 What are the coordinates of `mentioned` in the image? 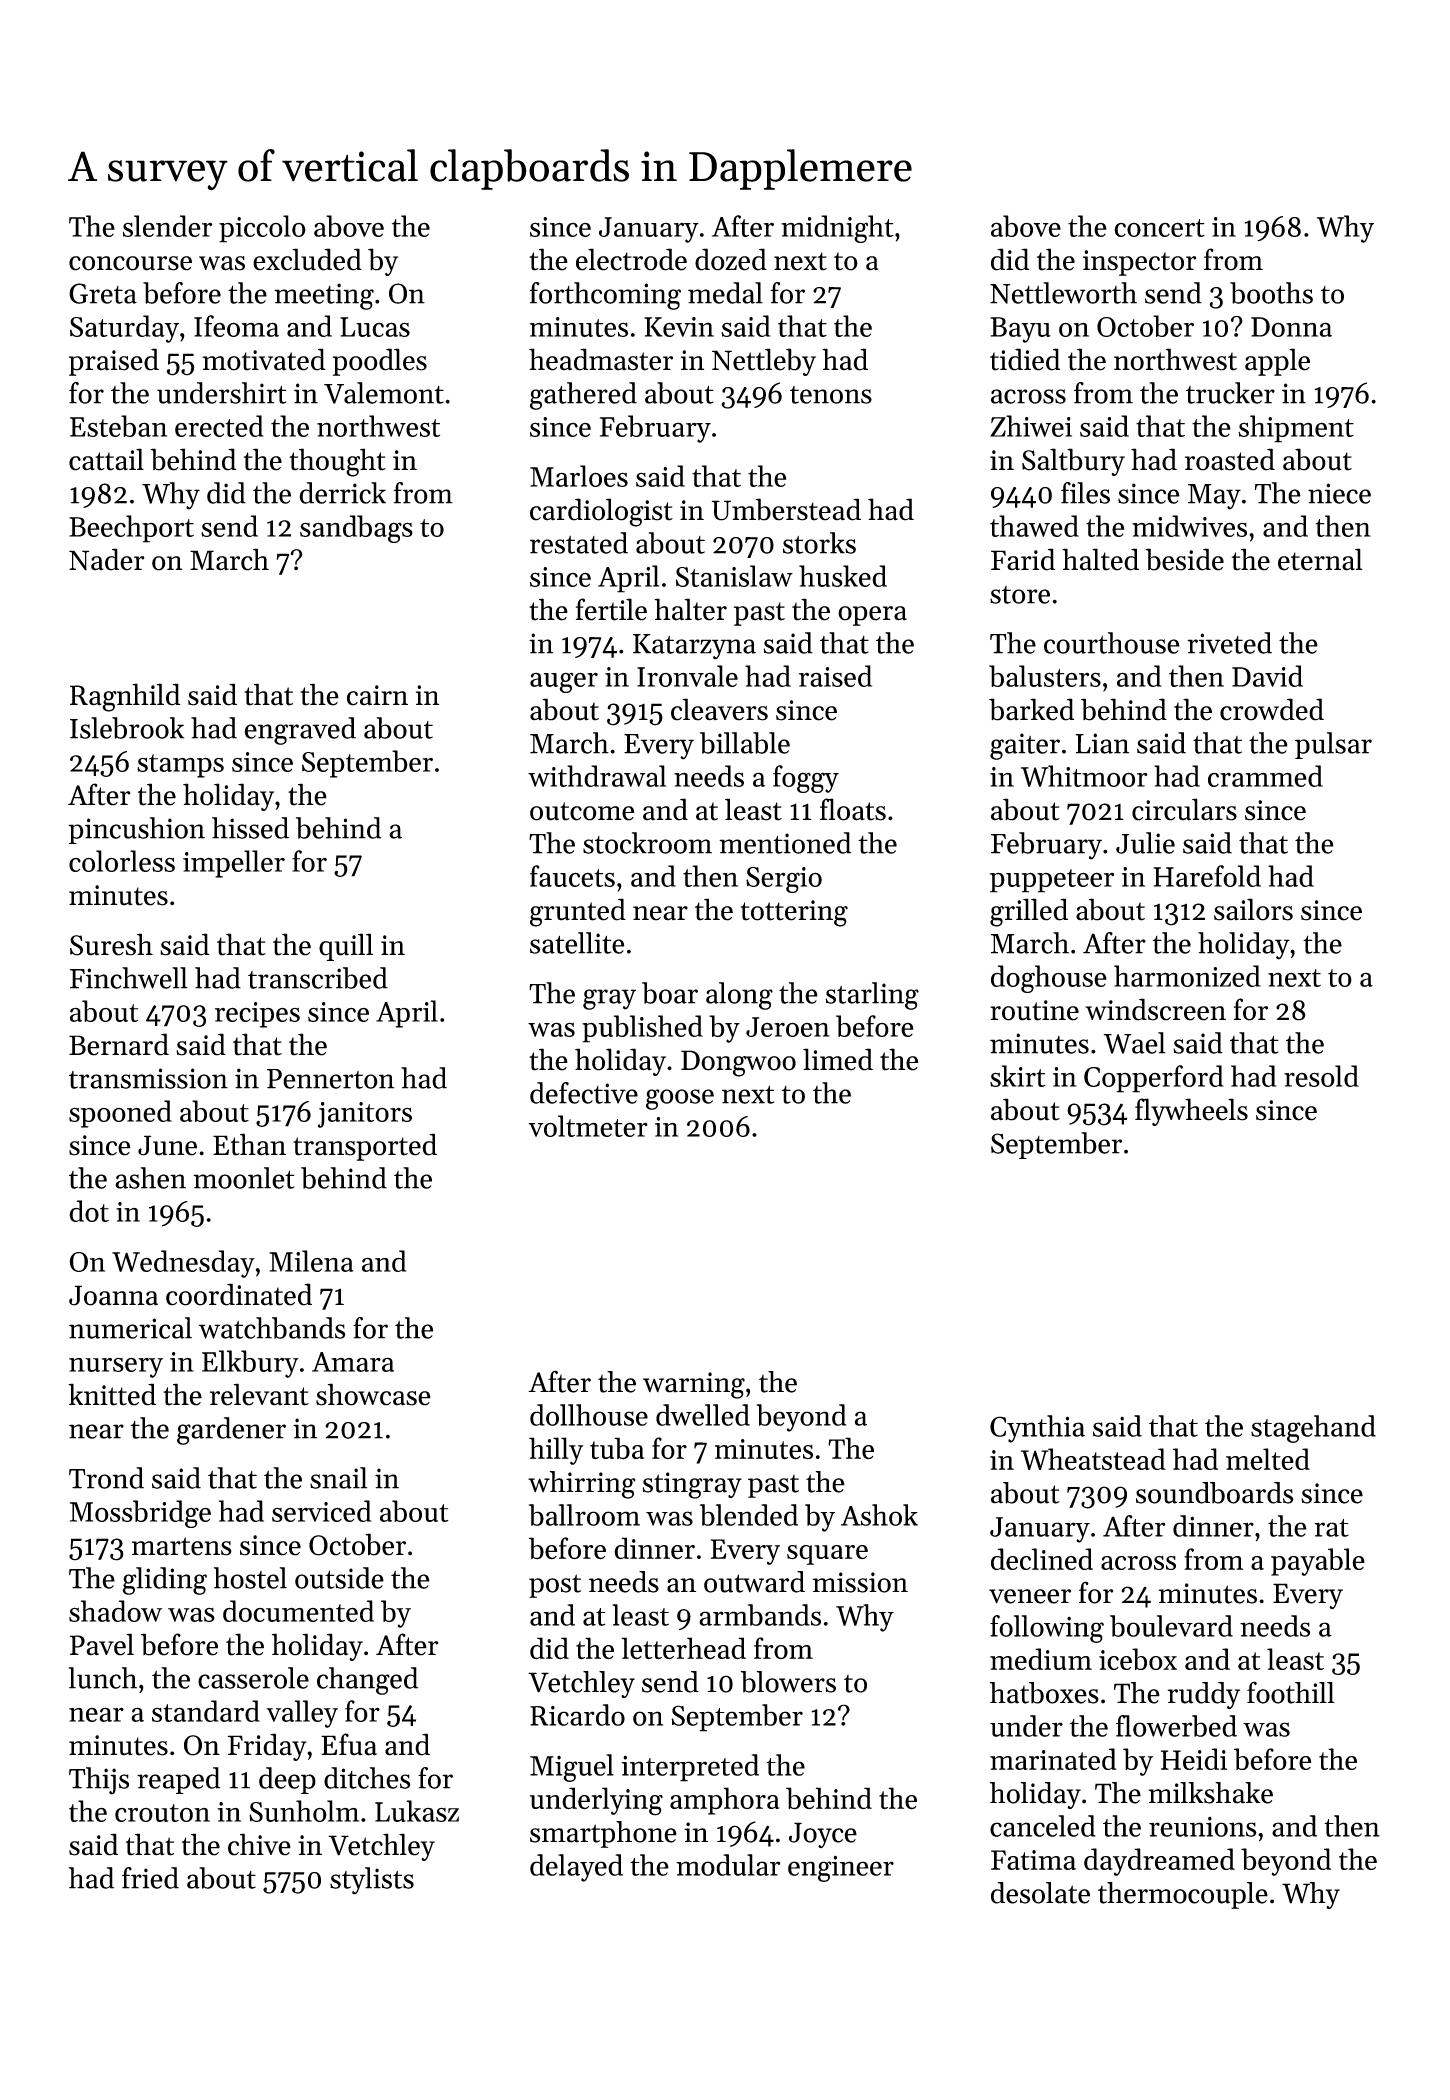 It's located at (785, 843).
